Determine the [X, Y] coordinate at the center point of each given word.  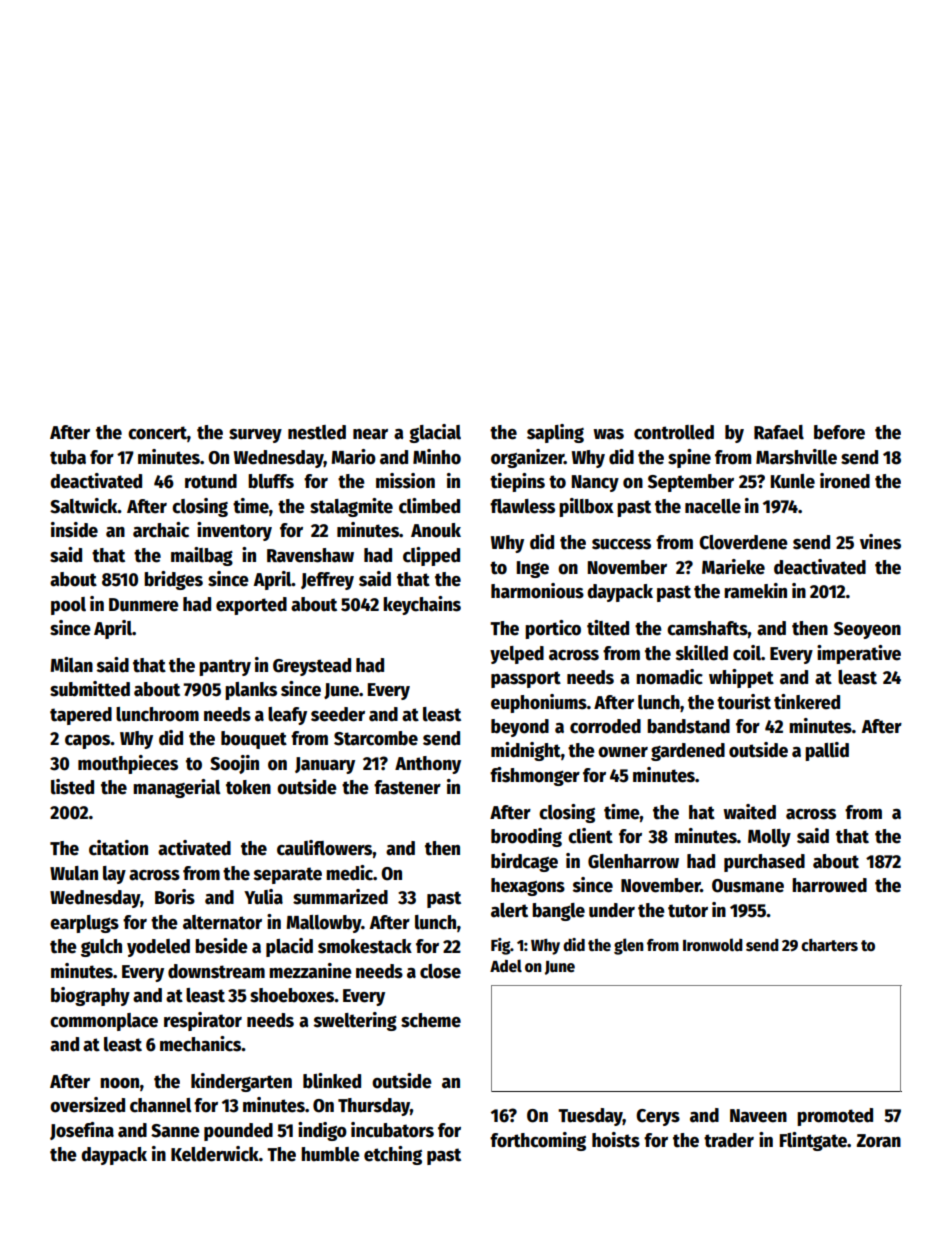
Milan [71, 665]
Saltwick [84, 506]
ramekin [755, 591]
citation [118, 848]
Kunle [793, 481]
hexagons [528, 887]
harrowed [829, 885]
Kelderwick [215, 1154]
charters [829, 945]
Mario [353, 457]
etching [393, 1155]
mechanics [200, 1044]
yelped [517, 655]
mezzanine [310, 971]
